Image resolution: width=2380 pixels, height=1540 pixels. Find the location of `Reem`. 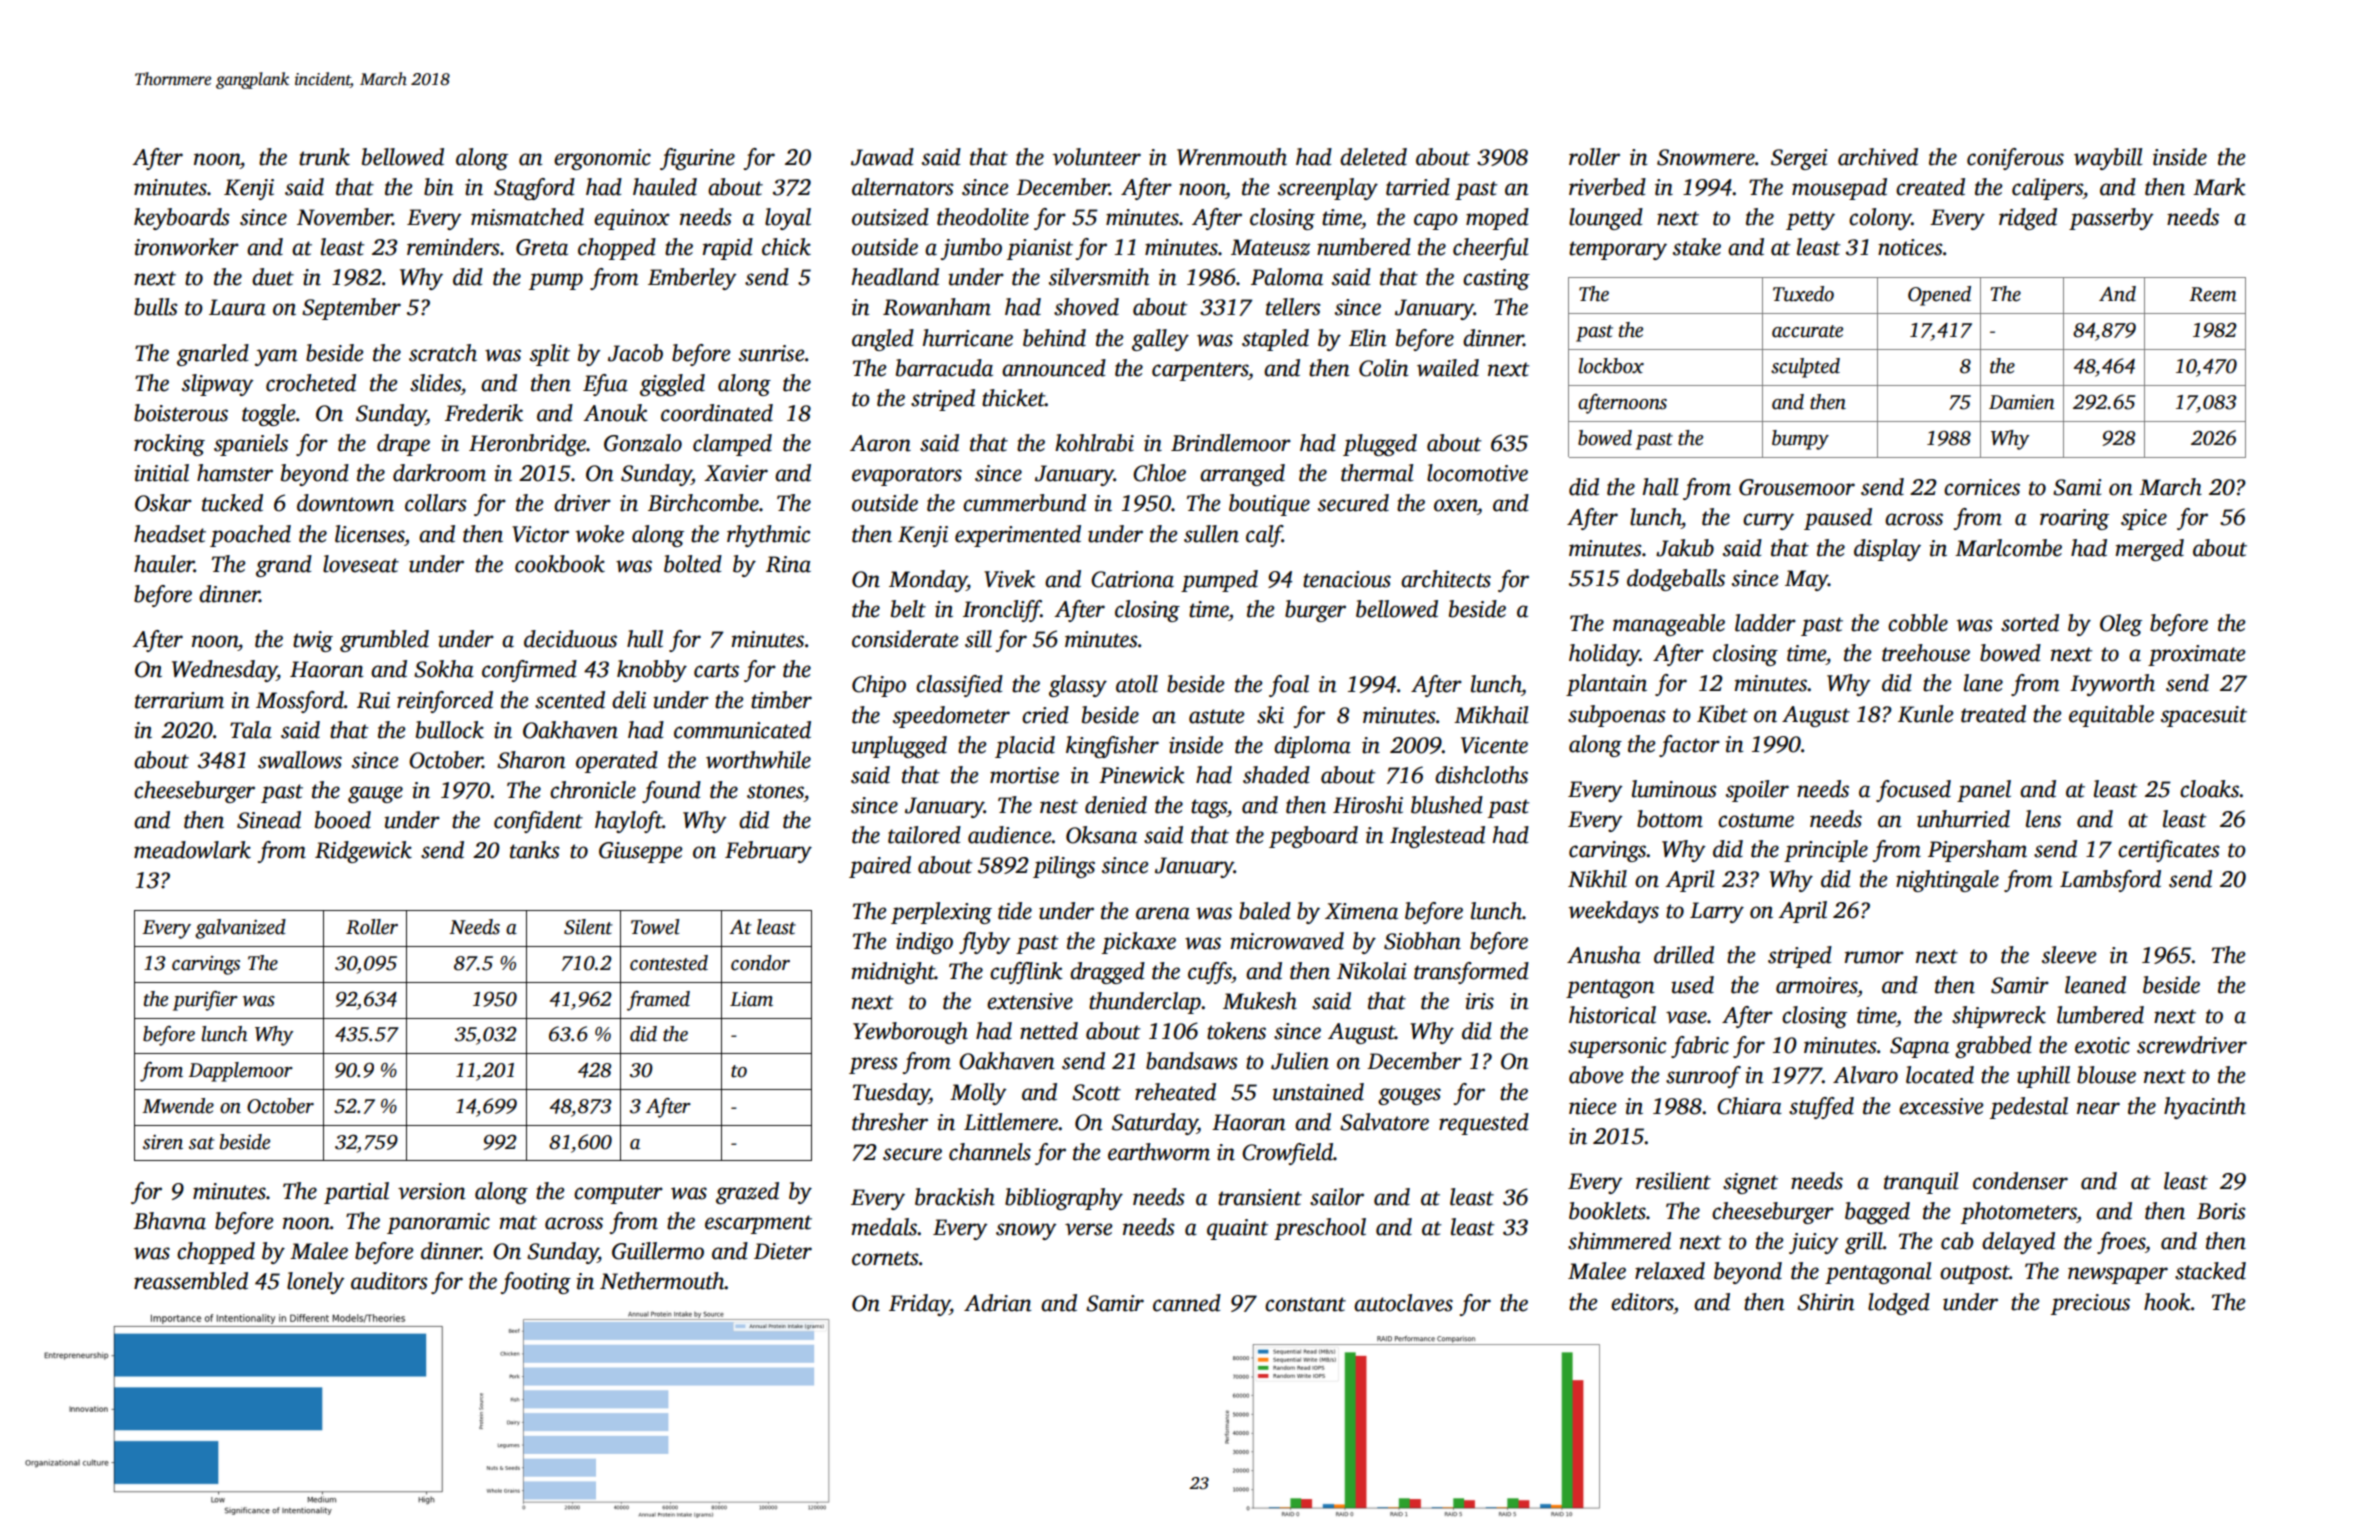

Reem is located at coordinates (2213, 294).
